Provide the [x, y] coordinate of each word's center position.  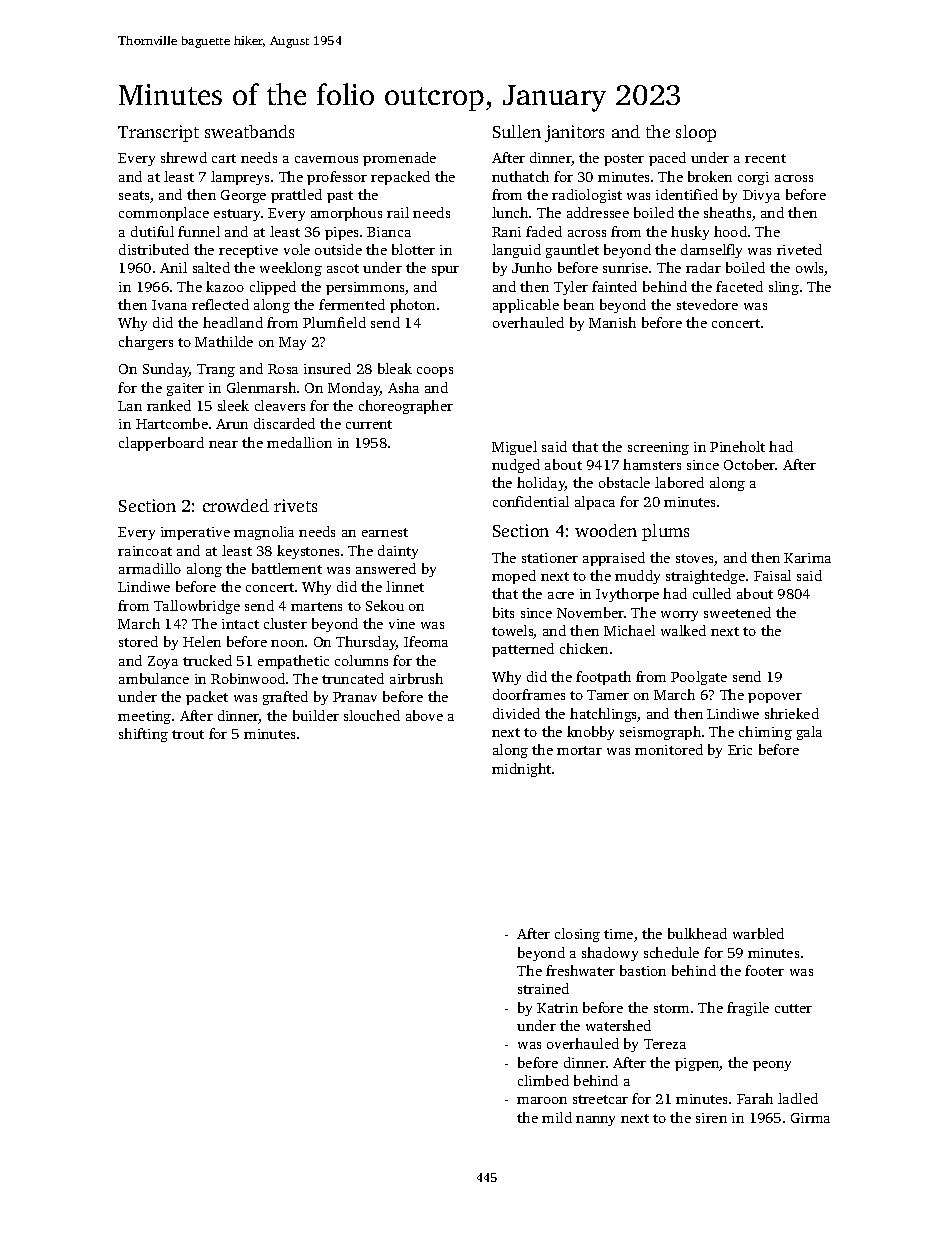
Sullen [517, 131]
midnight [521, 770]
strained [543, 988]
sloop [696, 133]
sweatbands [249, 131]
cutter [793, 1008]
